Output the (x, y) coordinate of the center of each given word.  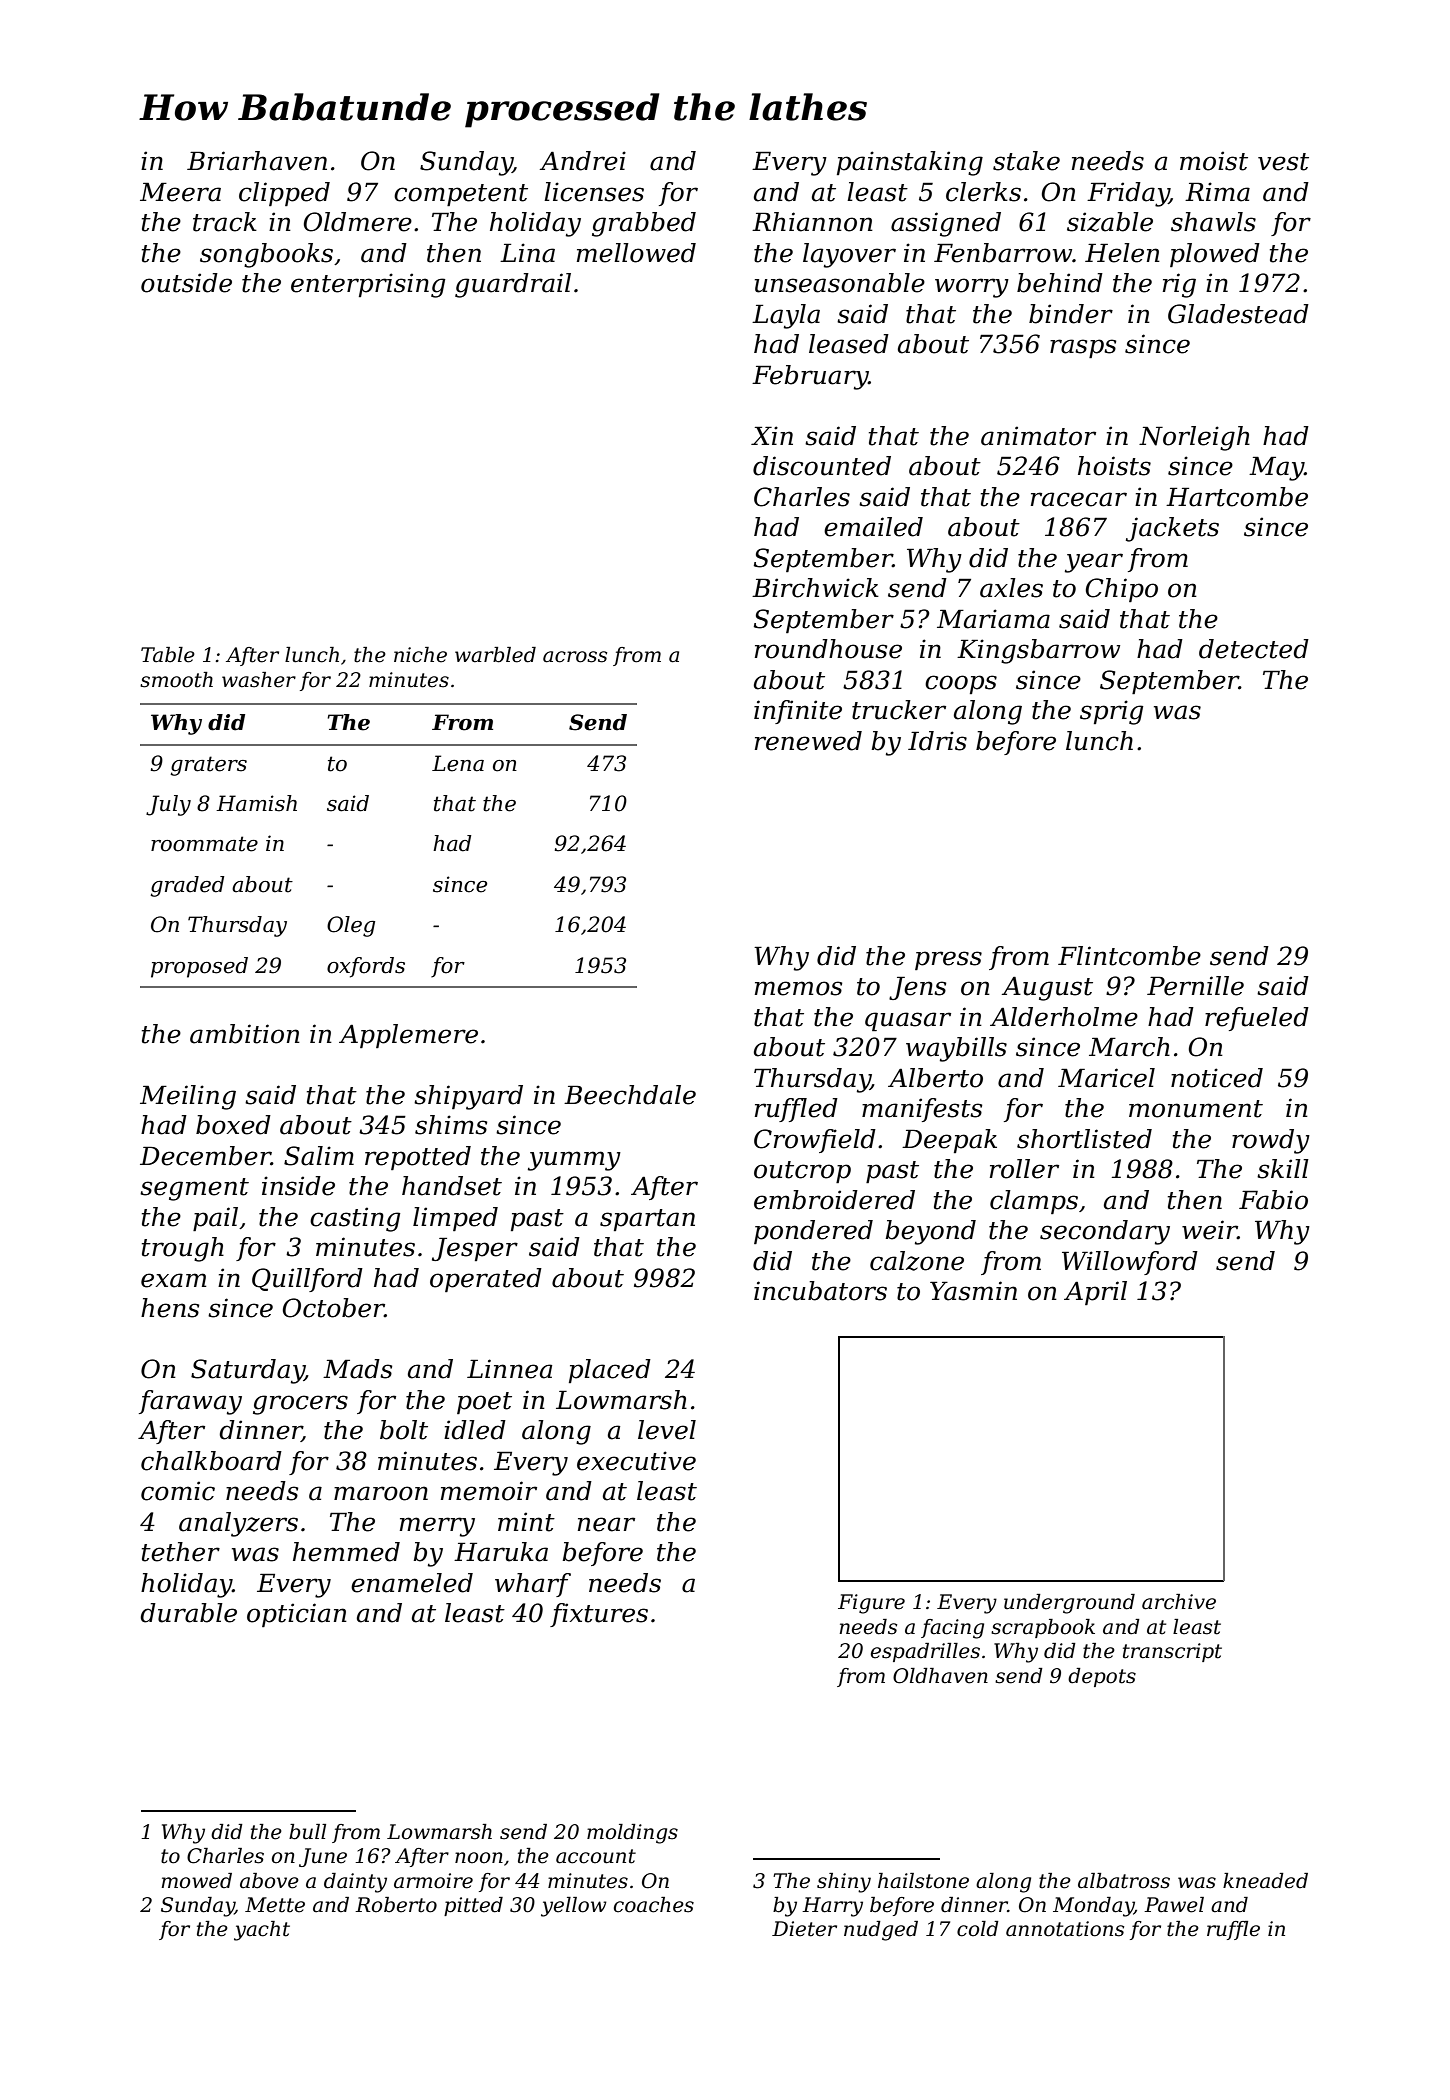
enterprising (368, 285)
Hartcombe (1237, 497)
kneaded (1265, 1881)
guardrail (513, 285)
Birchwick (815, 588)
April (1095, 1293)
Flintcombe (1129, 956)
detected (1254, 649)
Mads (357, 1369)
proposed (199, 967)
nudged (881, 1931)
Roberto (396, 1905)
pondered (813, 1232)
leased (849, 344)
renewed (808, 741)
